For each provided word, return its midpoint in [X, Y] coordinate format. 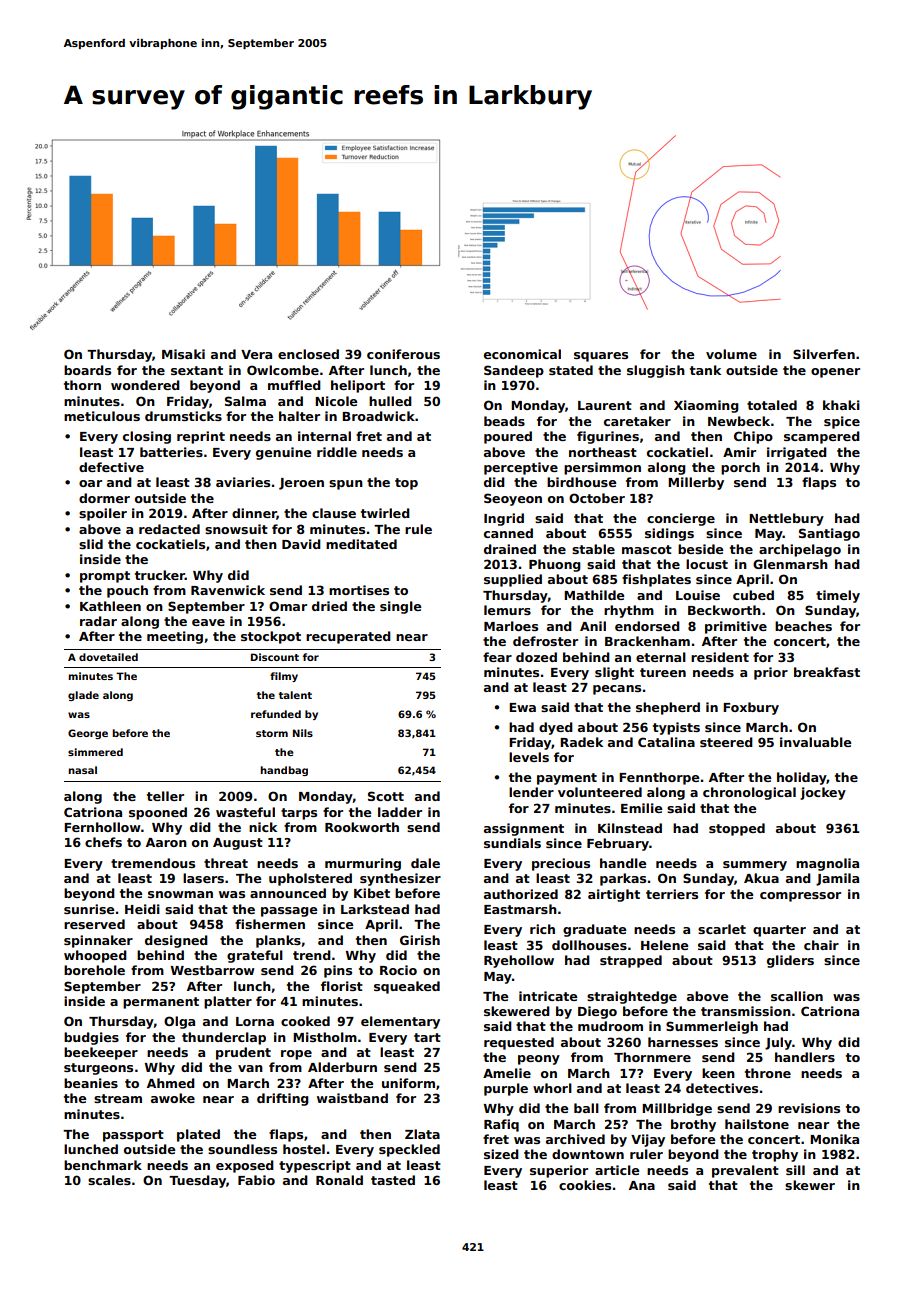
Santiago [829, 534]
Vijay [648, 1140]
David [301, 544]
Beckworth [724, 610]
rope [296, 1055]
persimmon [602, 468]
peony [539, 1060]
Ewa [522, 707]
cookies [585, 1185]
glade [83, 696]
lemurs [507, 610]
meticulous [102, 416]
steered [726, 742]
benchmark [103, 1165]
